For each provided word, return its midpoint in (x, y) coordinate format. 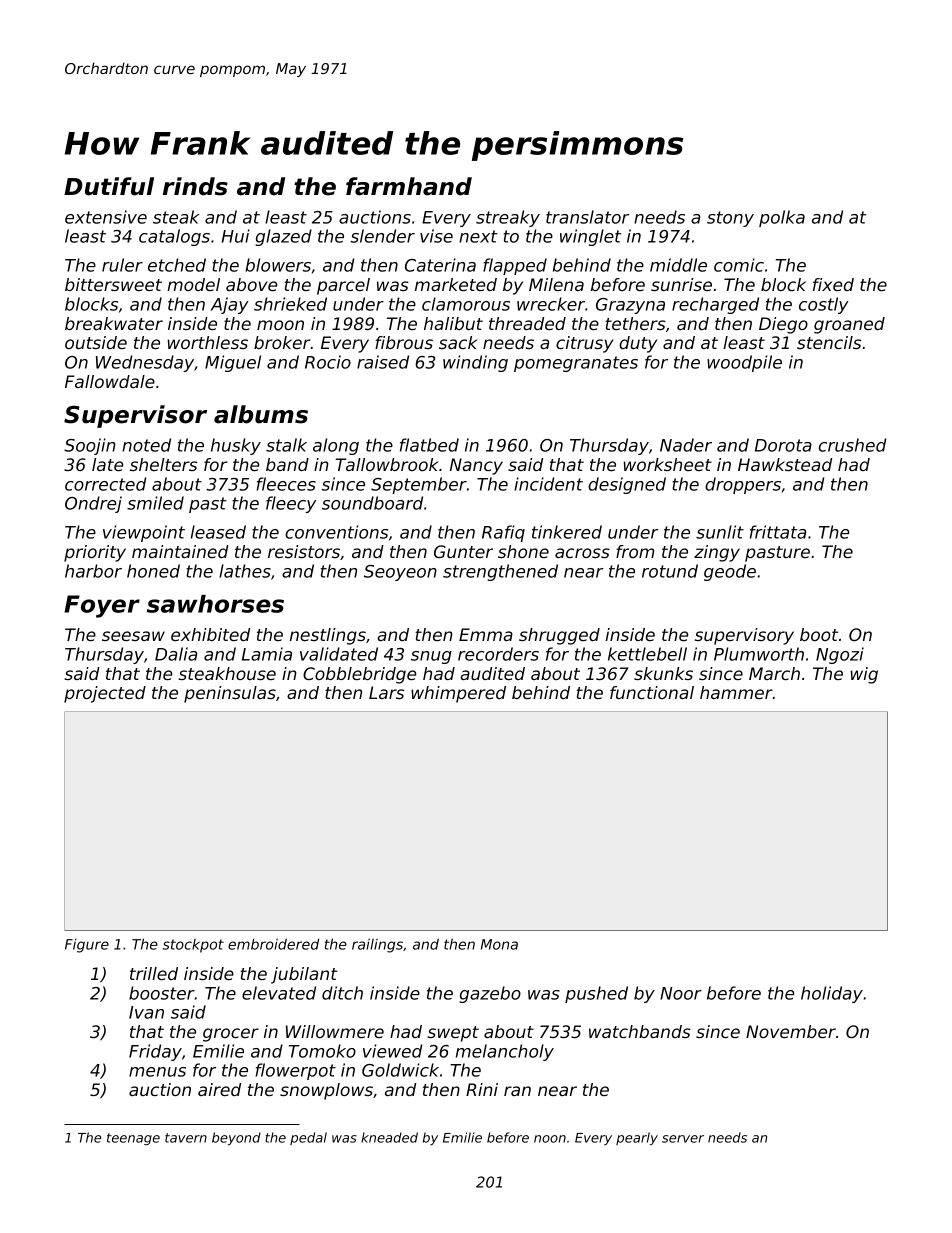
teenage (133, 1139)
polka (782, 218)
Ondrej (93, 504)
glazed (283, 237)
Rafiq (503, 533)
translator (587, 217)
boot (819, 634)
